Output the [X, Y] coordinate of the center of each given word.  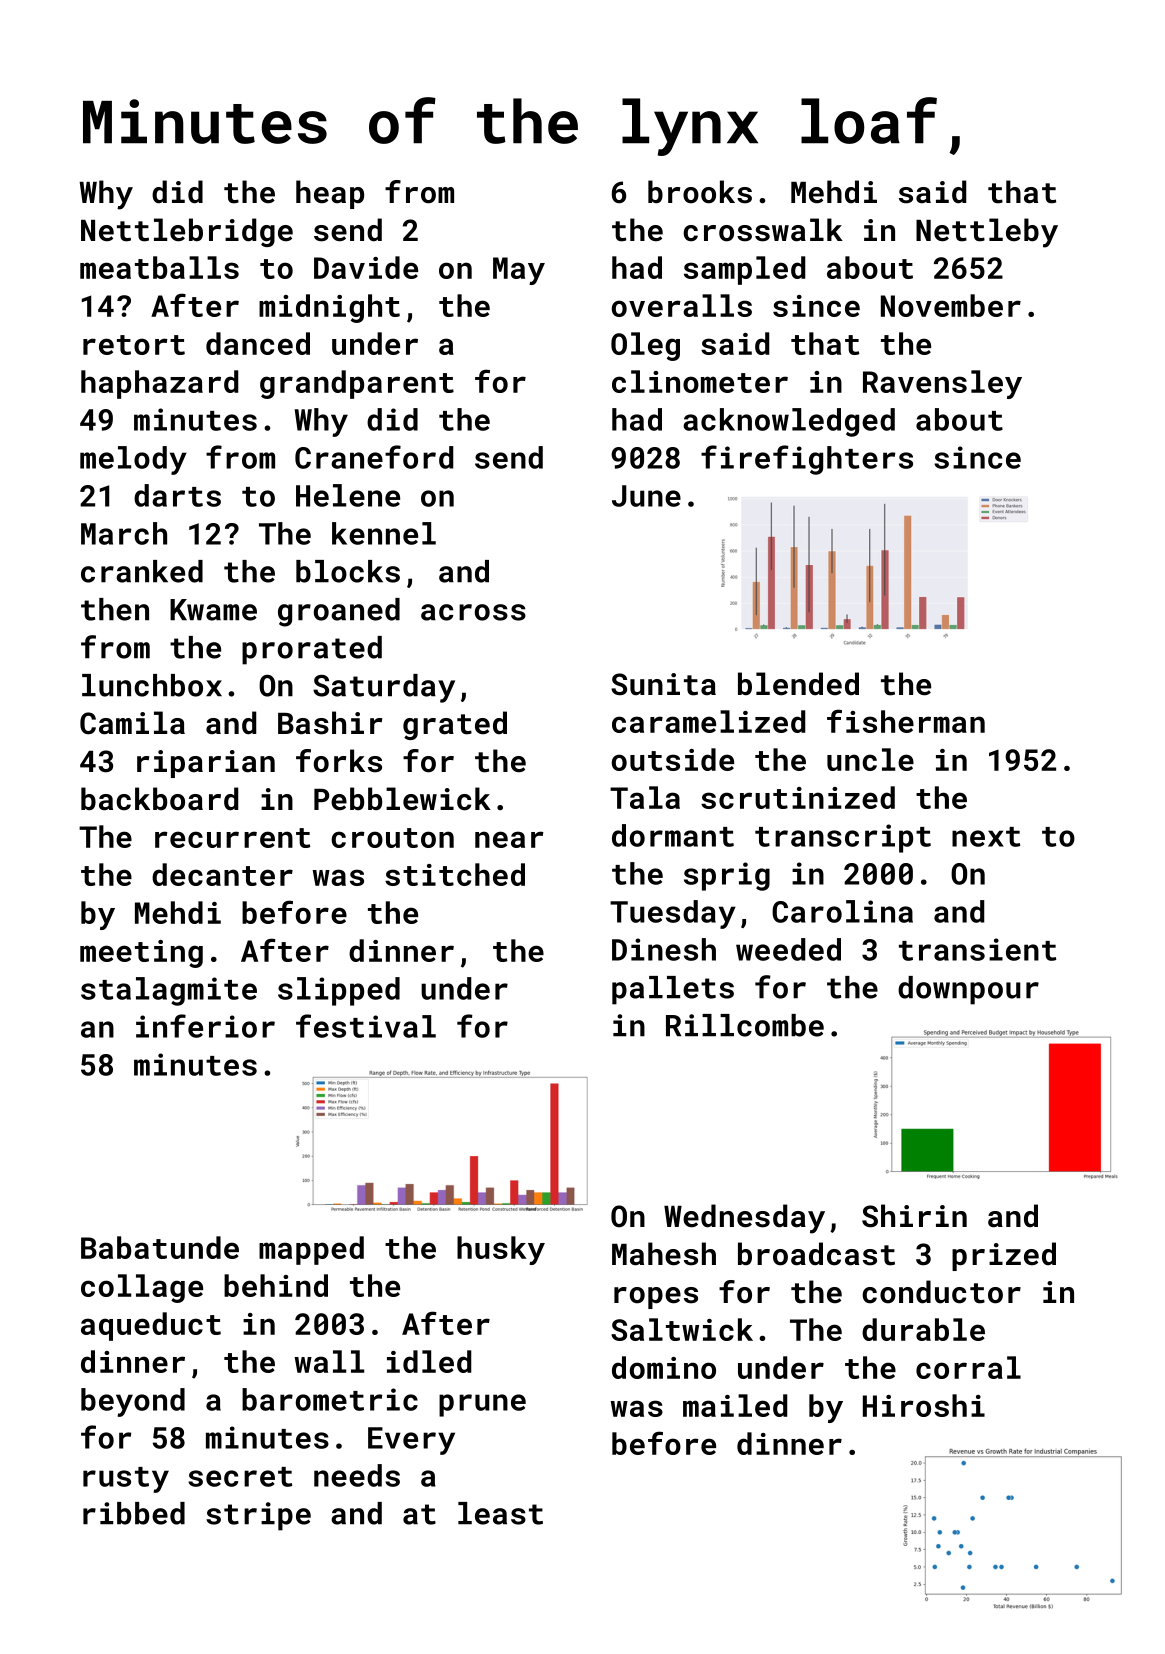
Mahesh [664, 1254]
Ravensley [942, 384]
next [986, 837]
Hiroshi [924, 1405]
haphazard [159, 384]
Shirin [914, 1216]
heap [330, 194]
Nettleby [987, 233]
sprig [727, 876]
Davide [366, 267]
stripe [258, 1516]
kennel [384, 533]
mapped [311, 1250]
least [500, 1513]
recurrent [232, 838]
